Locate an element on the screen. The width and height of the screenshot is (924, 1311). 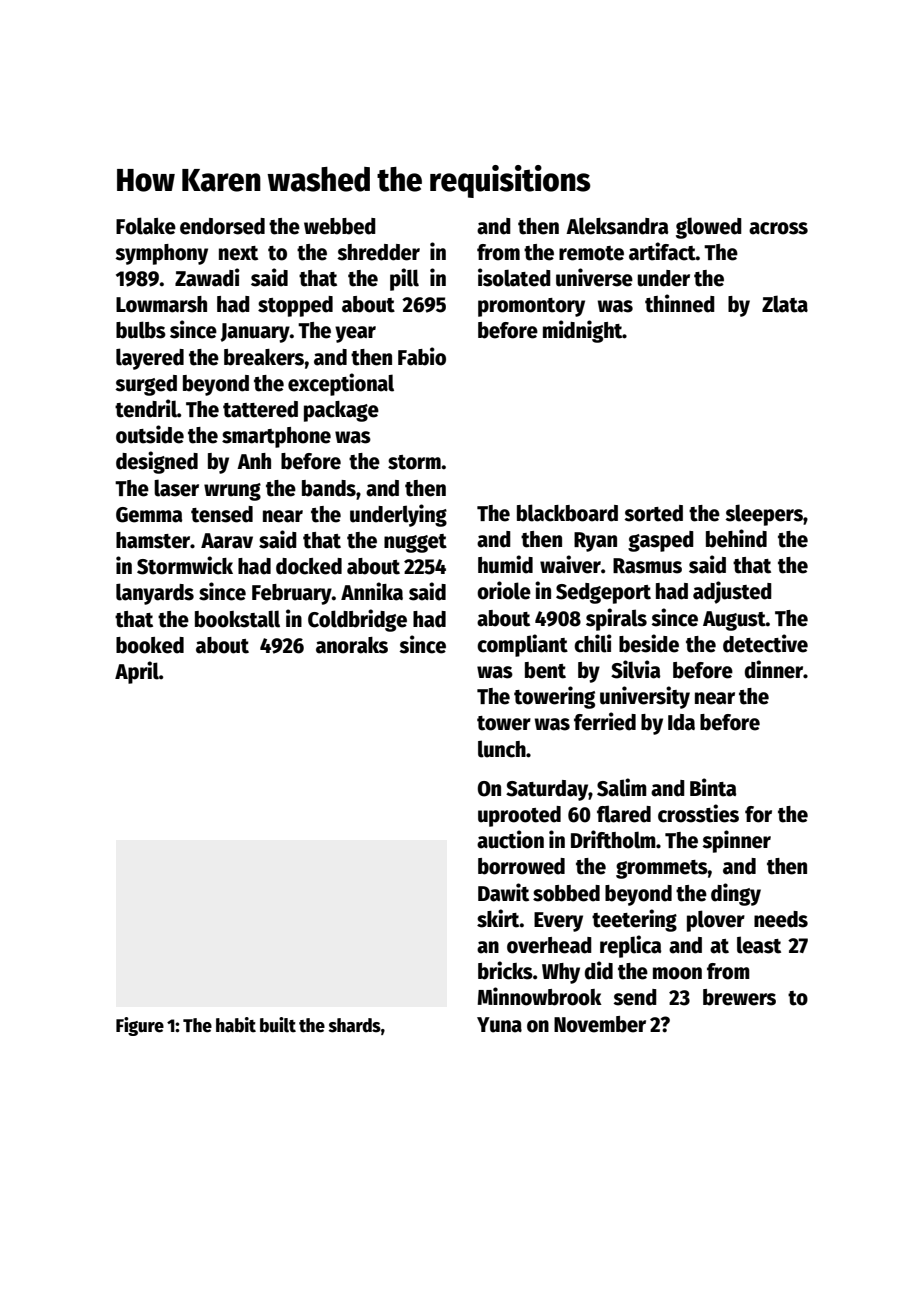
endorsed is located at coordinates (222, 226).
